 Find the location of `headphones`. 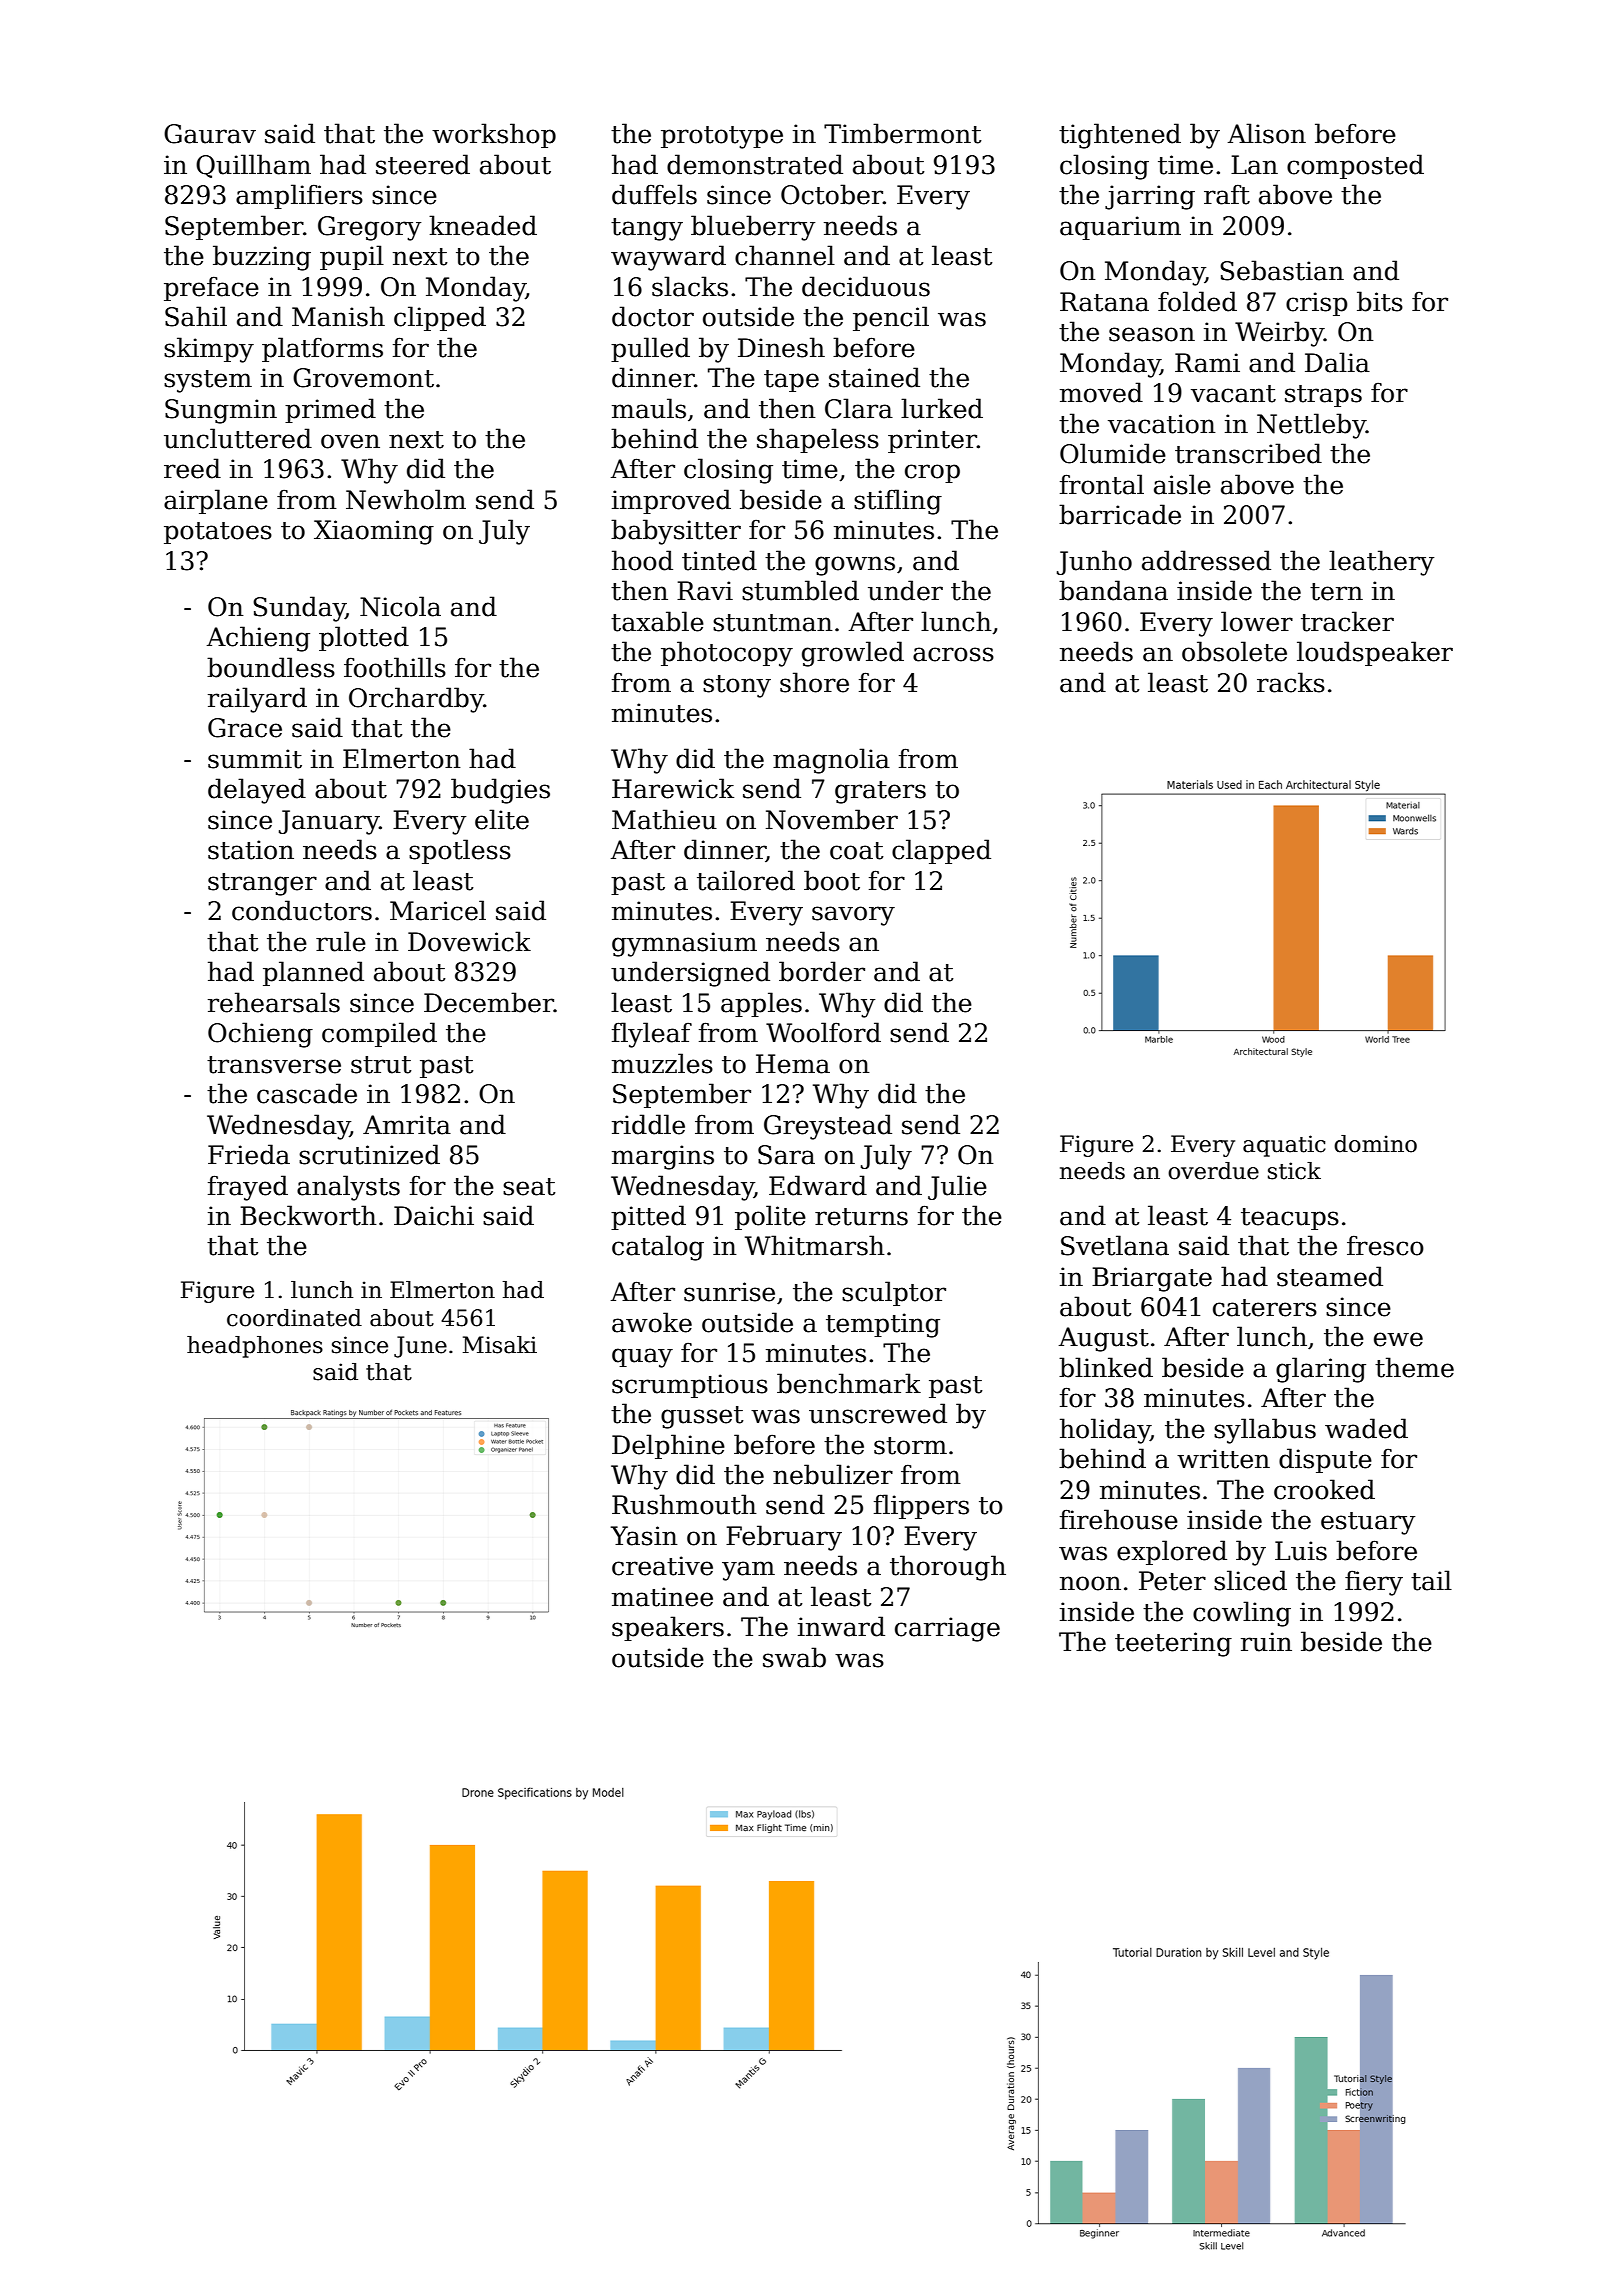

headphones is located at coordinates (255, 1347).
